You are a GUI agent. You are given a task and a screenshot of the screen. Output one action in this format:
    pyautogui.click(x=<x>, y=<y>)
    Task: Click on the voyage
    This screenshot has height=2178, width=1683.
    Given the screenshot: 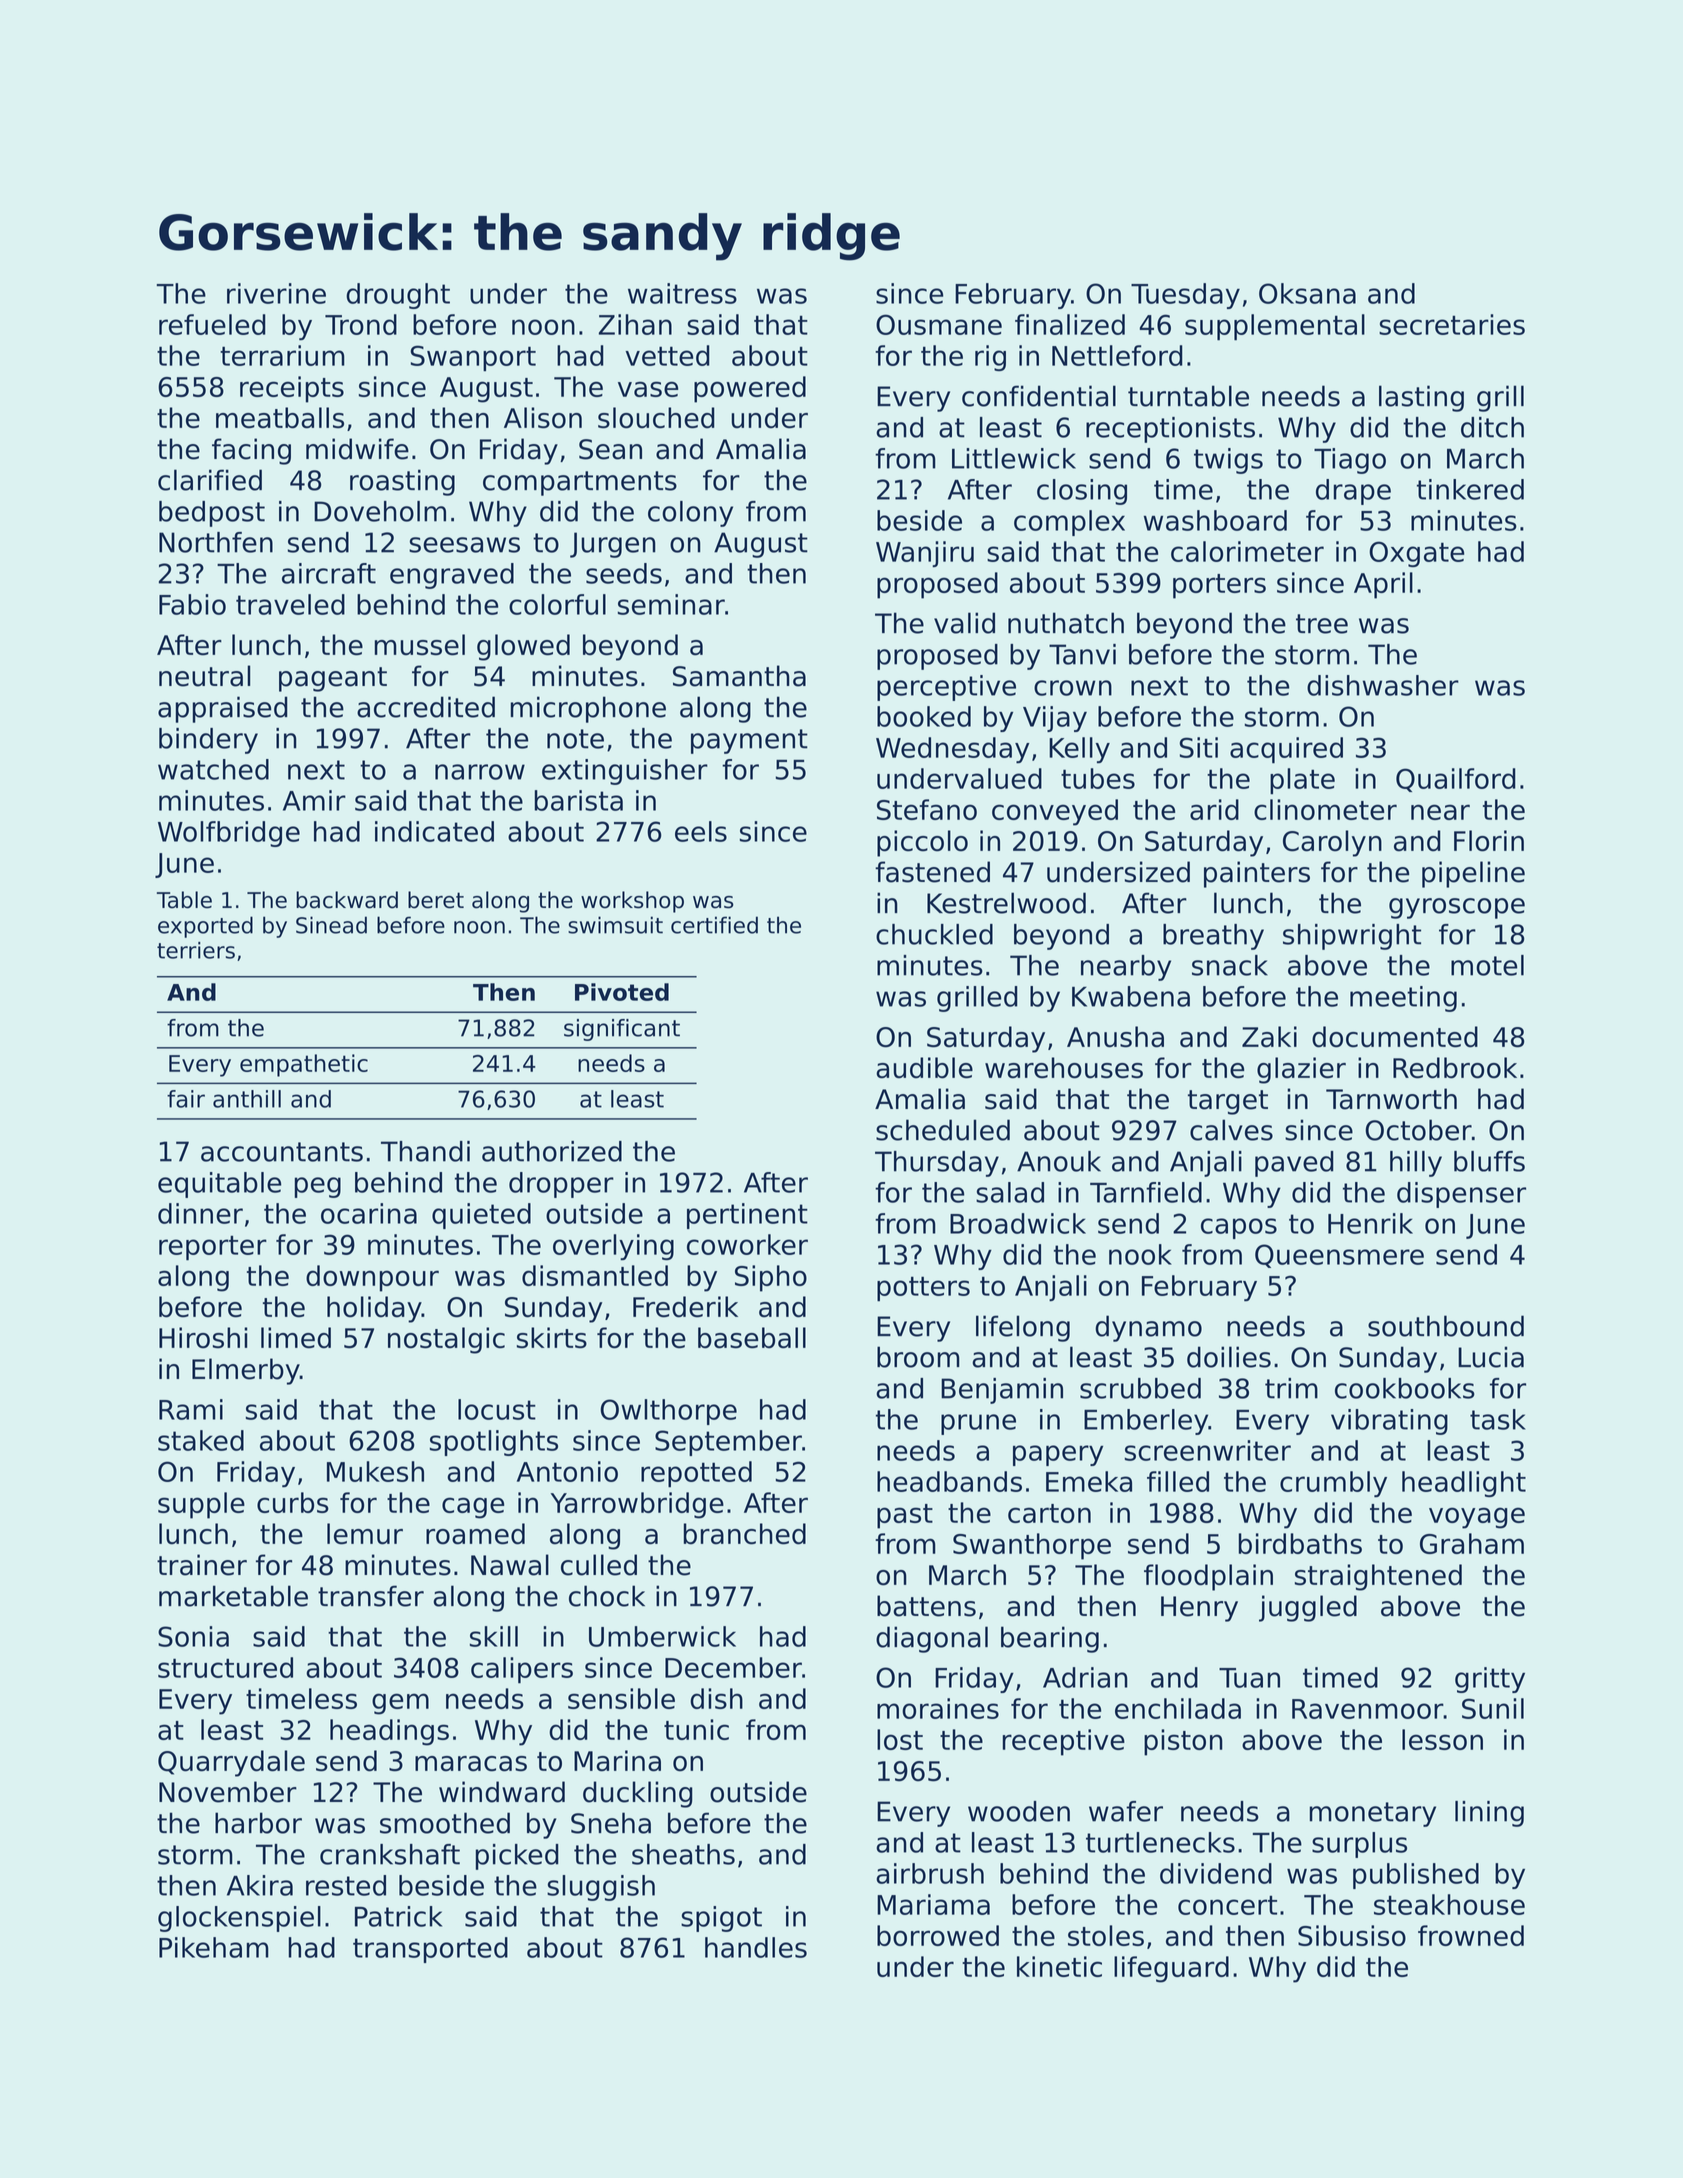 What is the action you would take?
    pyautogui.click(x=1477, y=1518)
